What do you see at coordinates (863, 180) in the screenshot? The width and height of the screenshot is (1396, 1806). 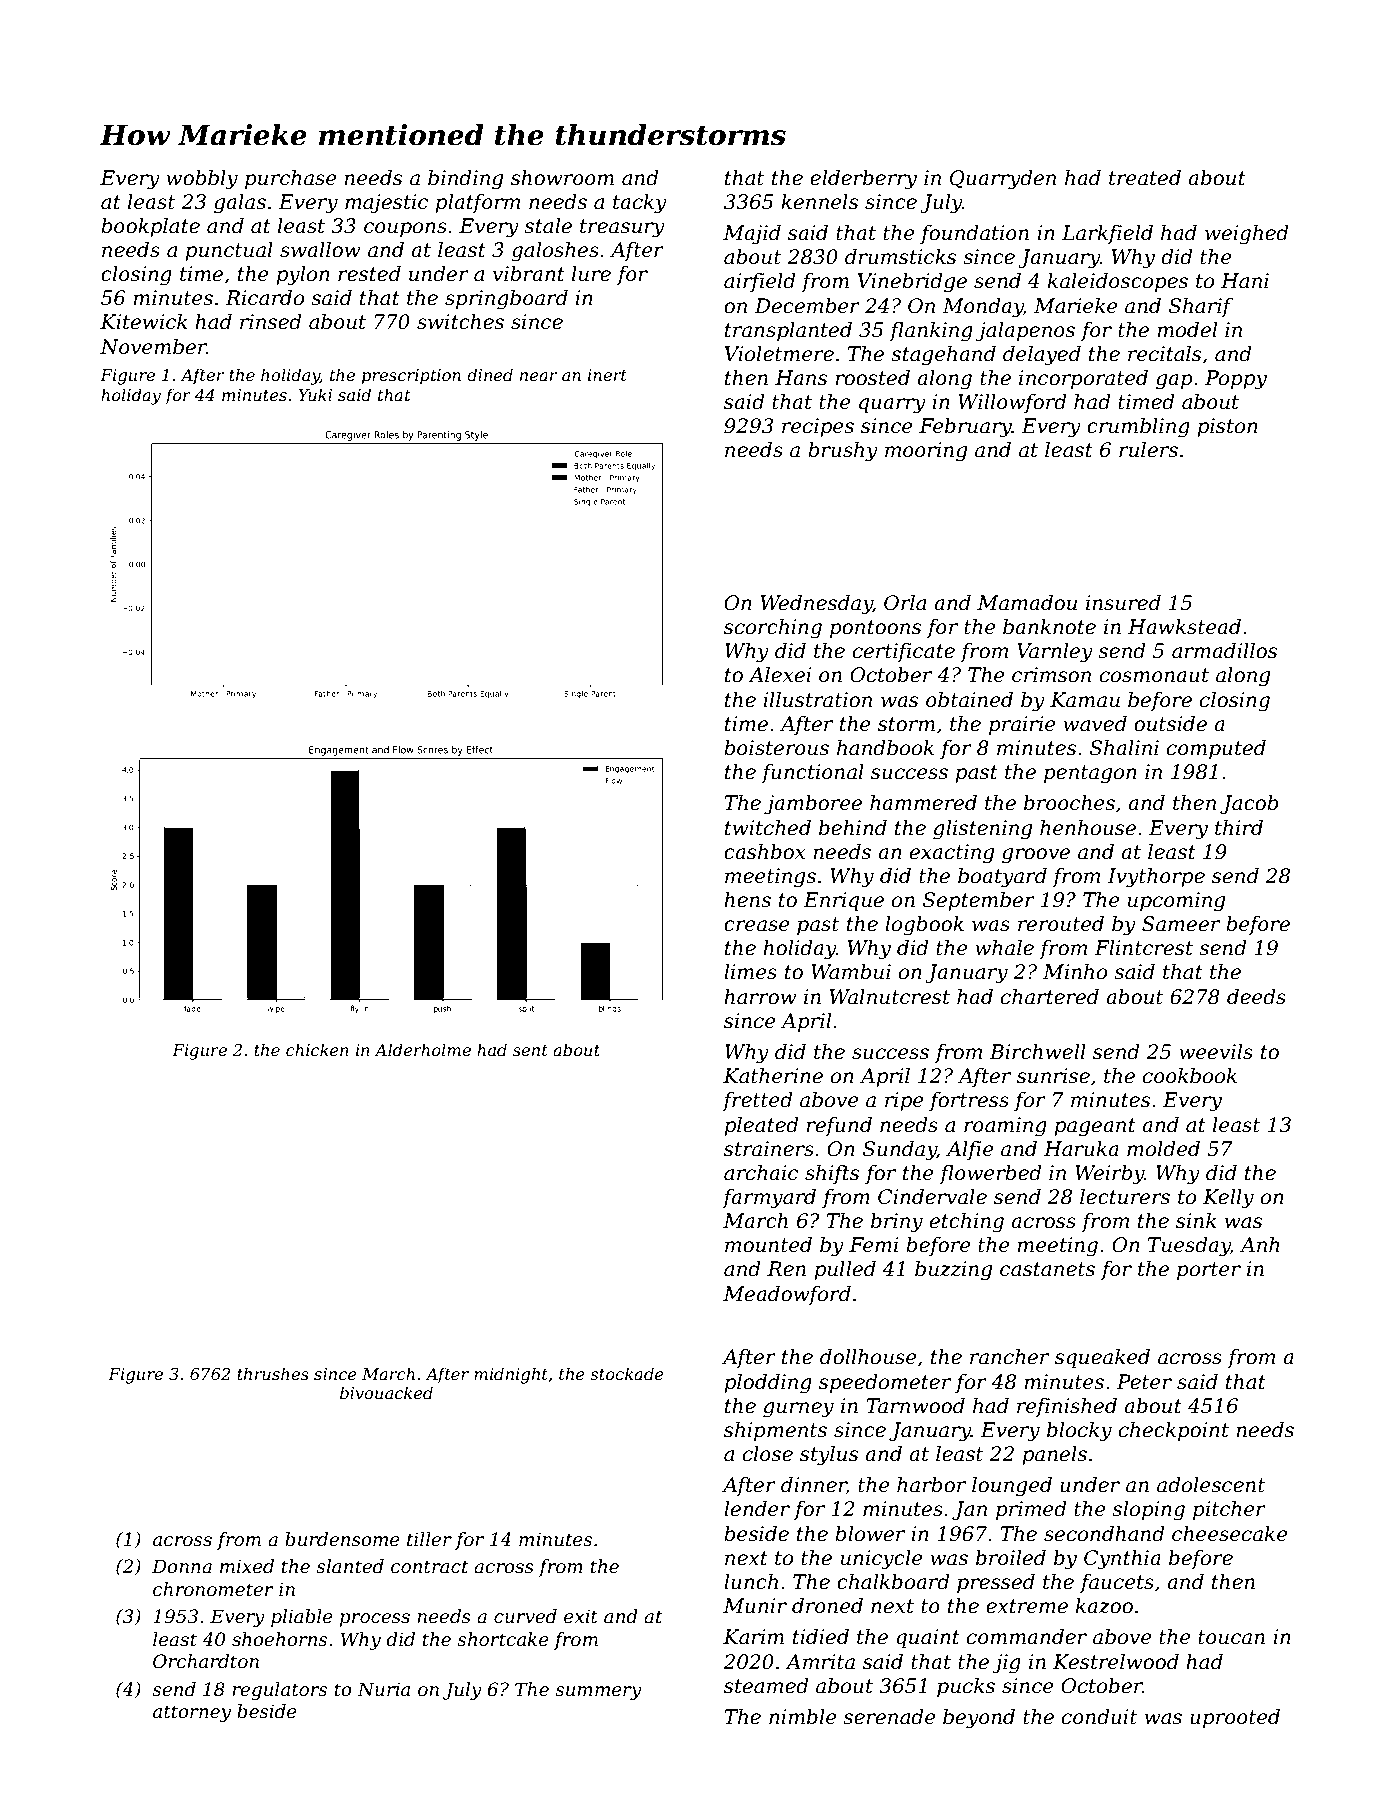 I see `elderberry` at bounding box center [863, 180].
